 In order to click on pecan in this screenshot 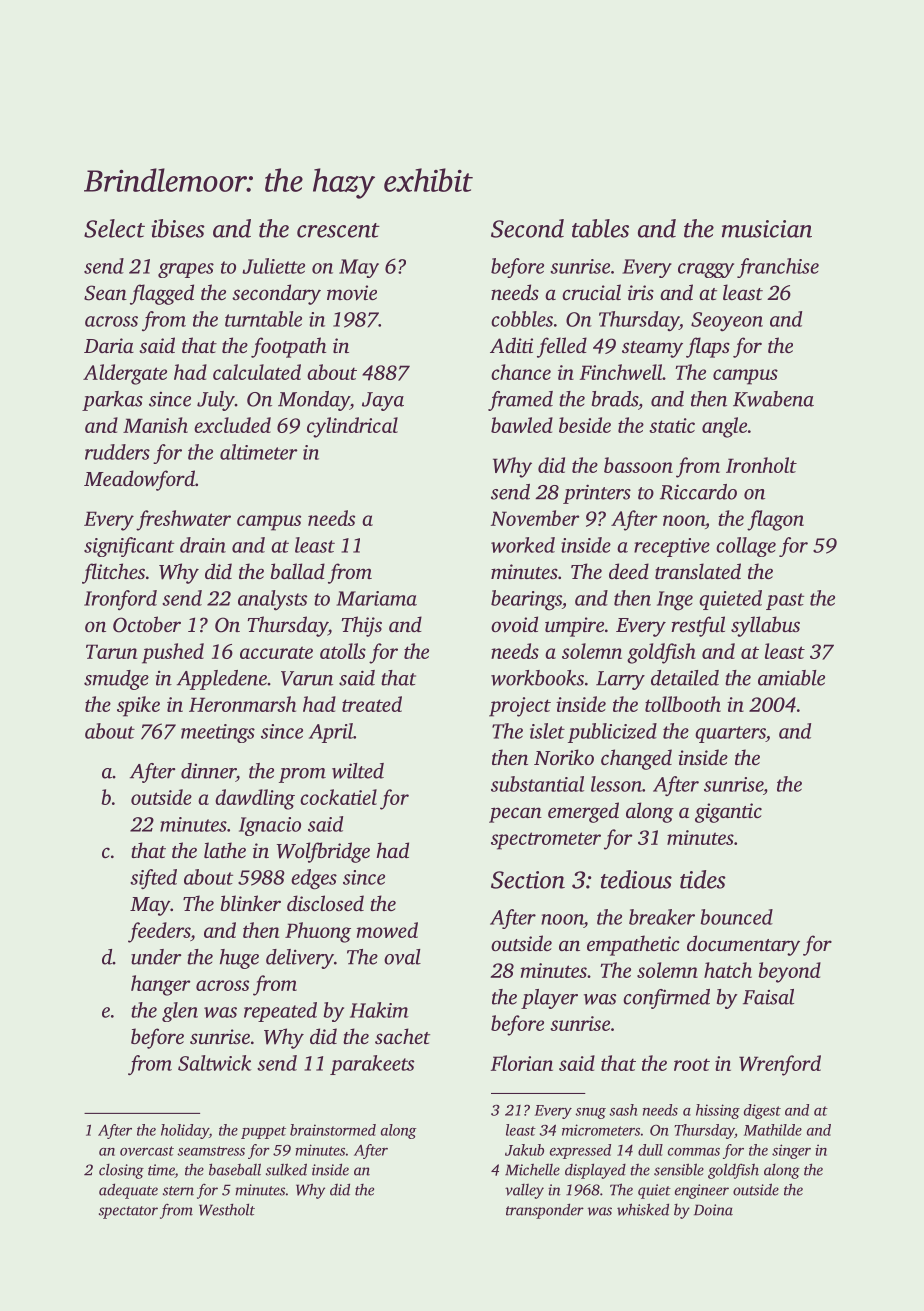, I will do `click(515, 815)`.
